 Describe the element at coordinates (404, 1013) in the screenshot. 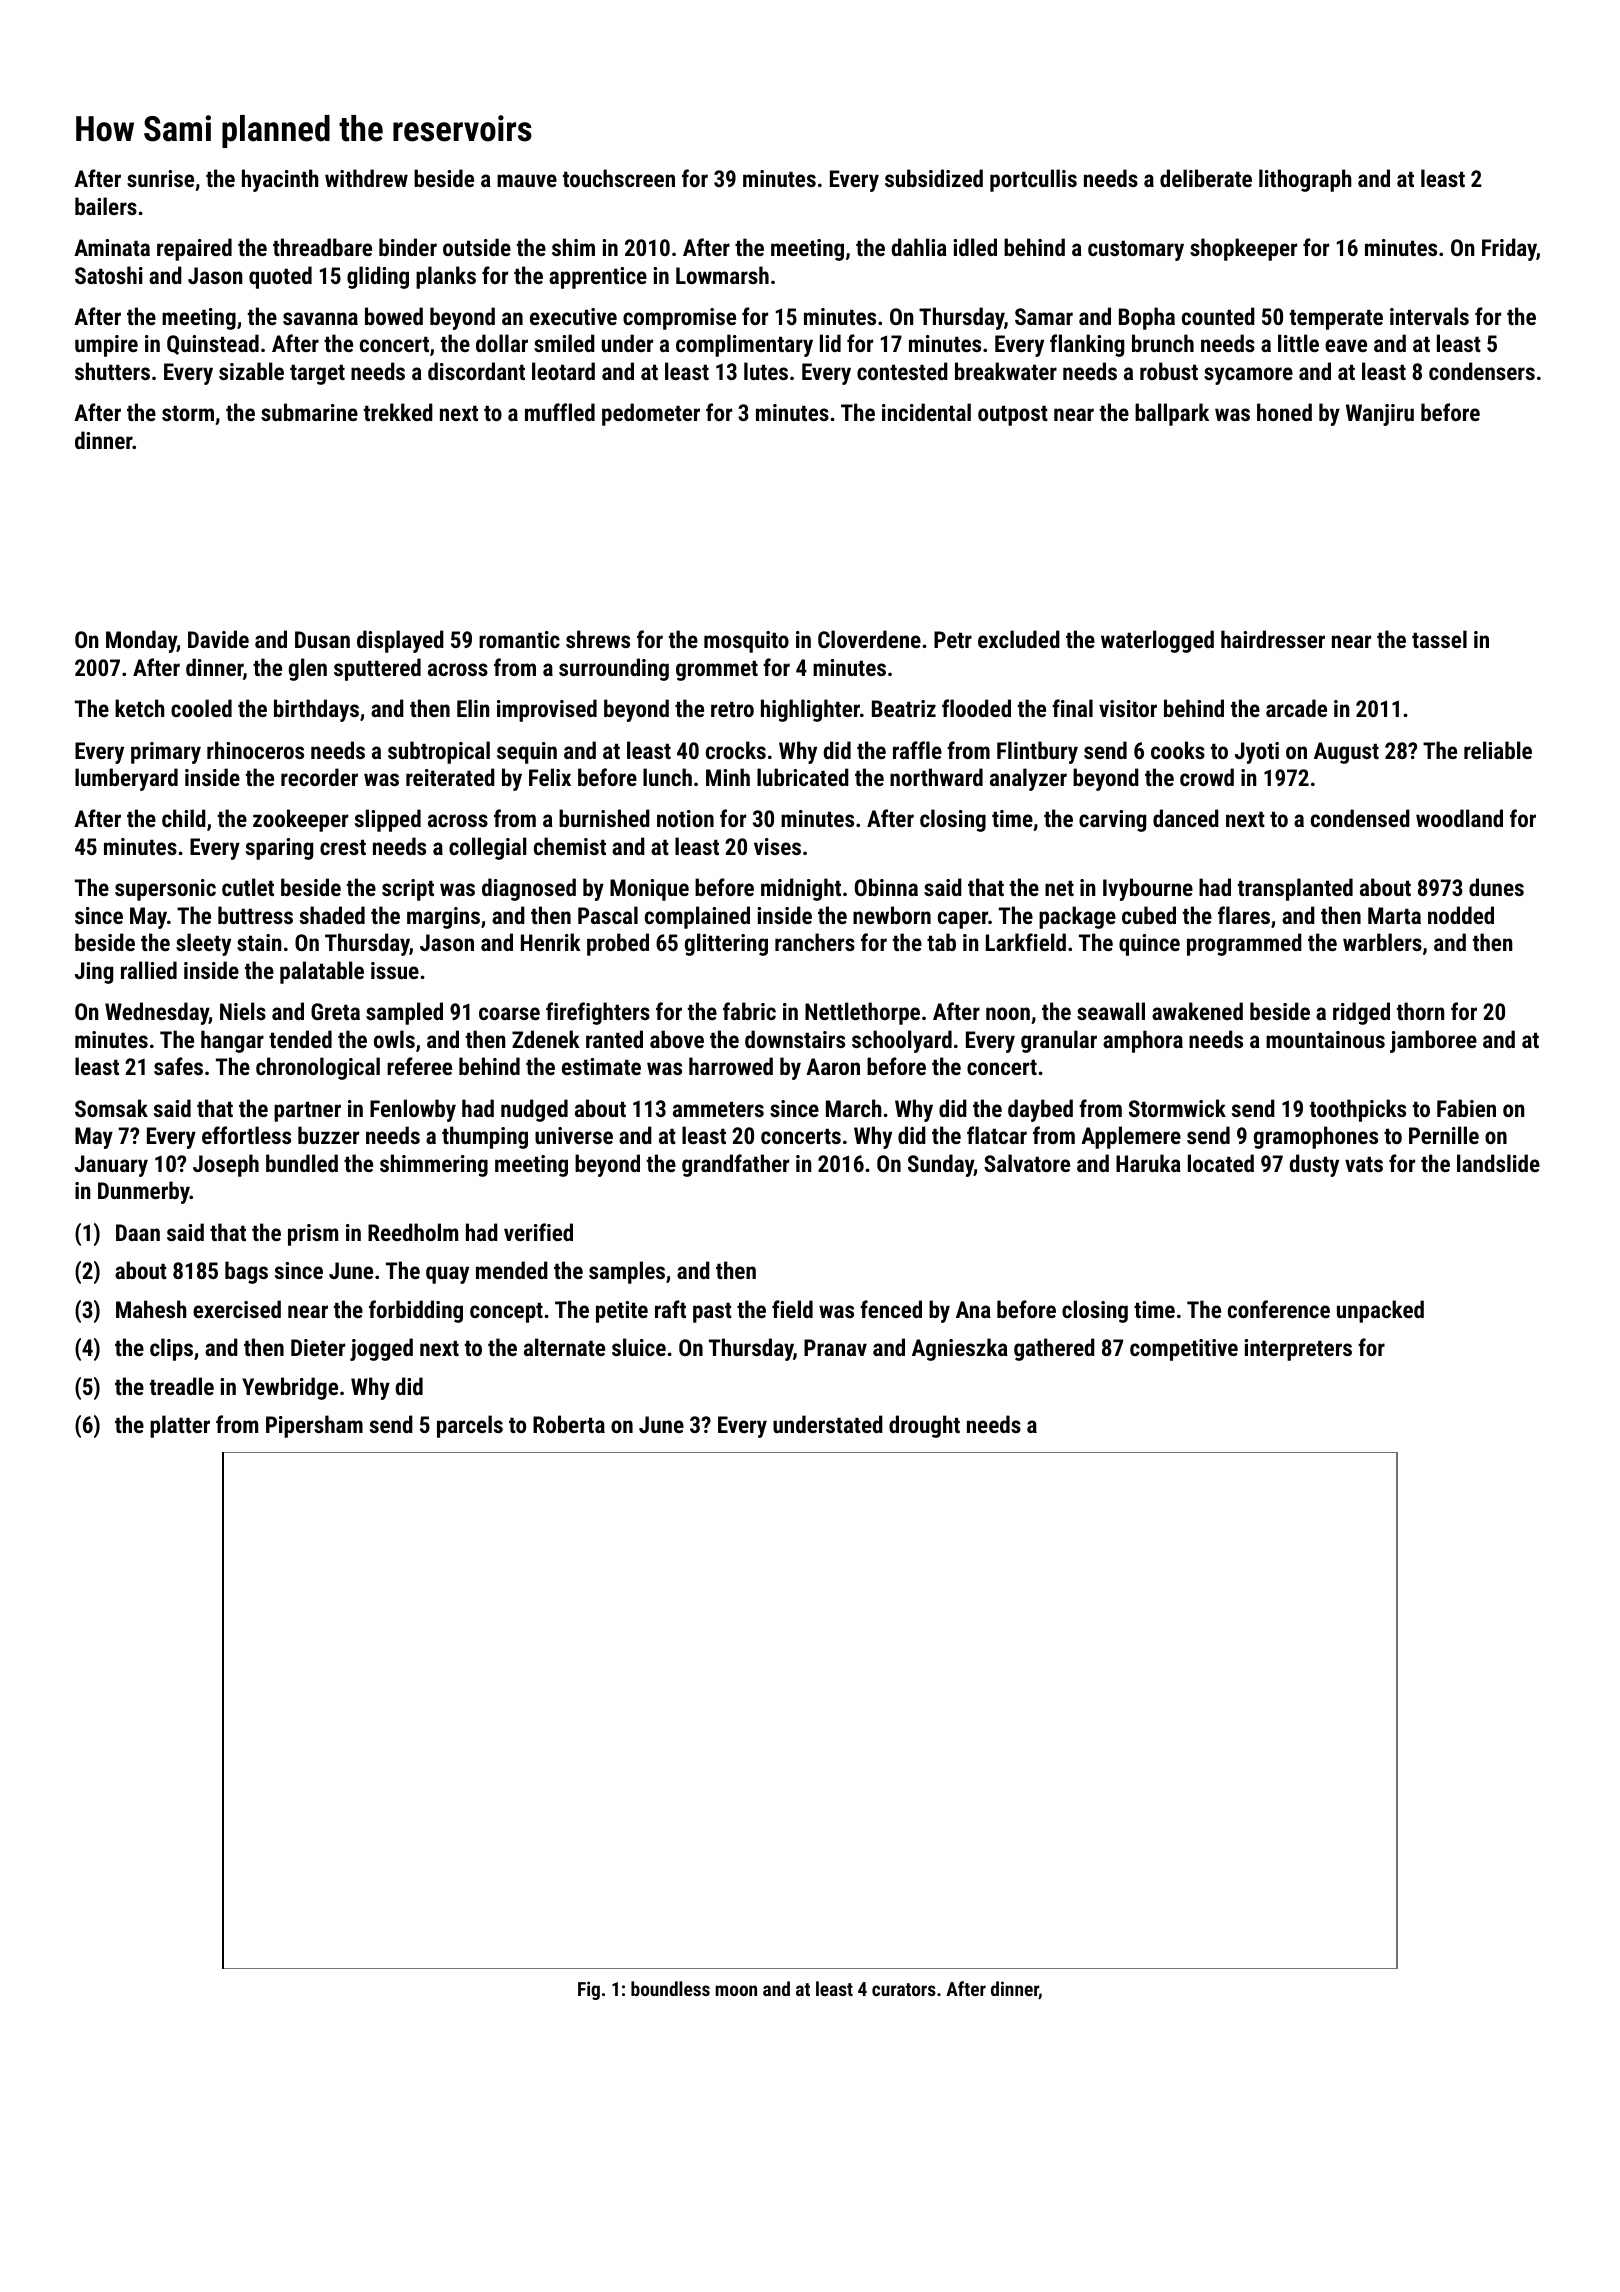

I see `sampled` at that location.
